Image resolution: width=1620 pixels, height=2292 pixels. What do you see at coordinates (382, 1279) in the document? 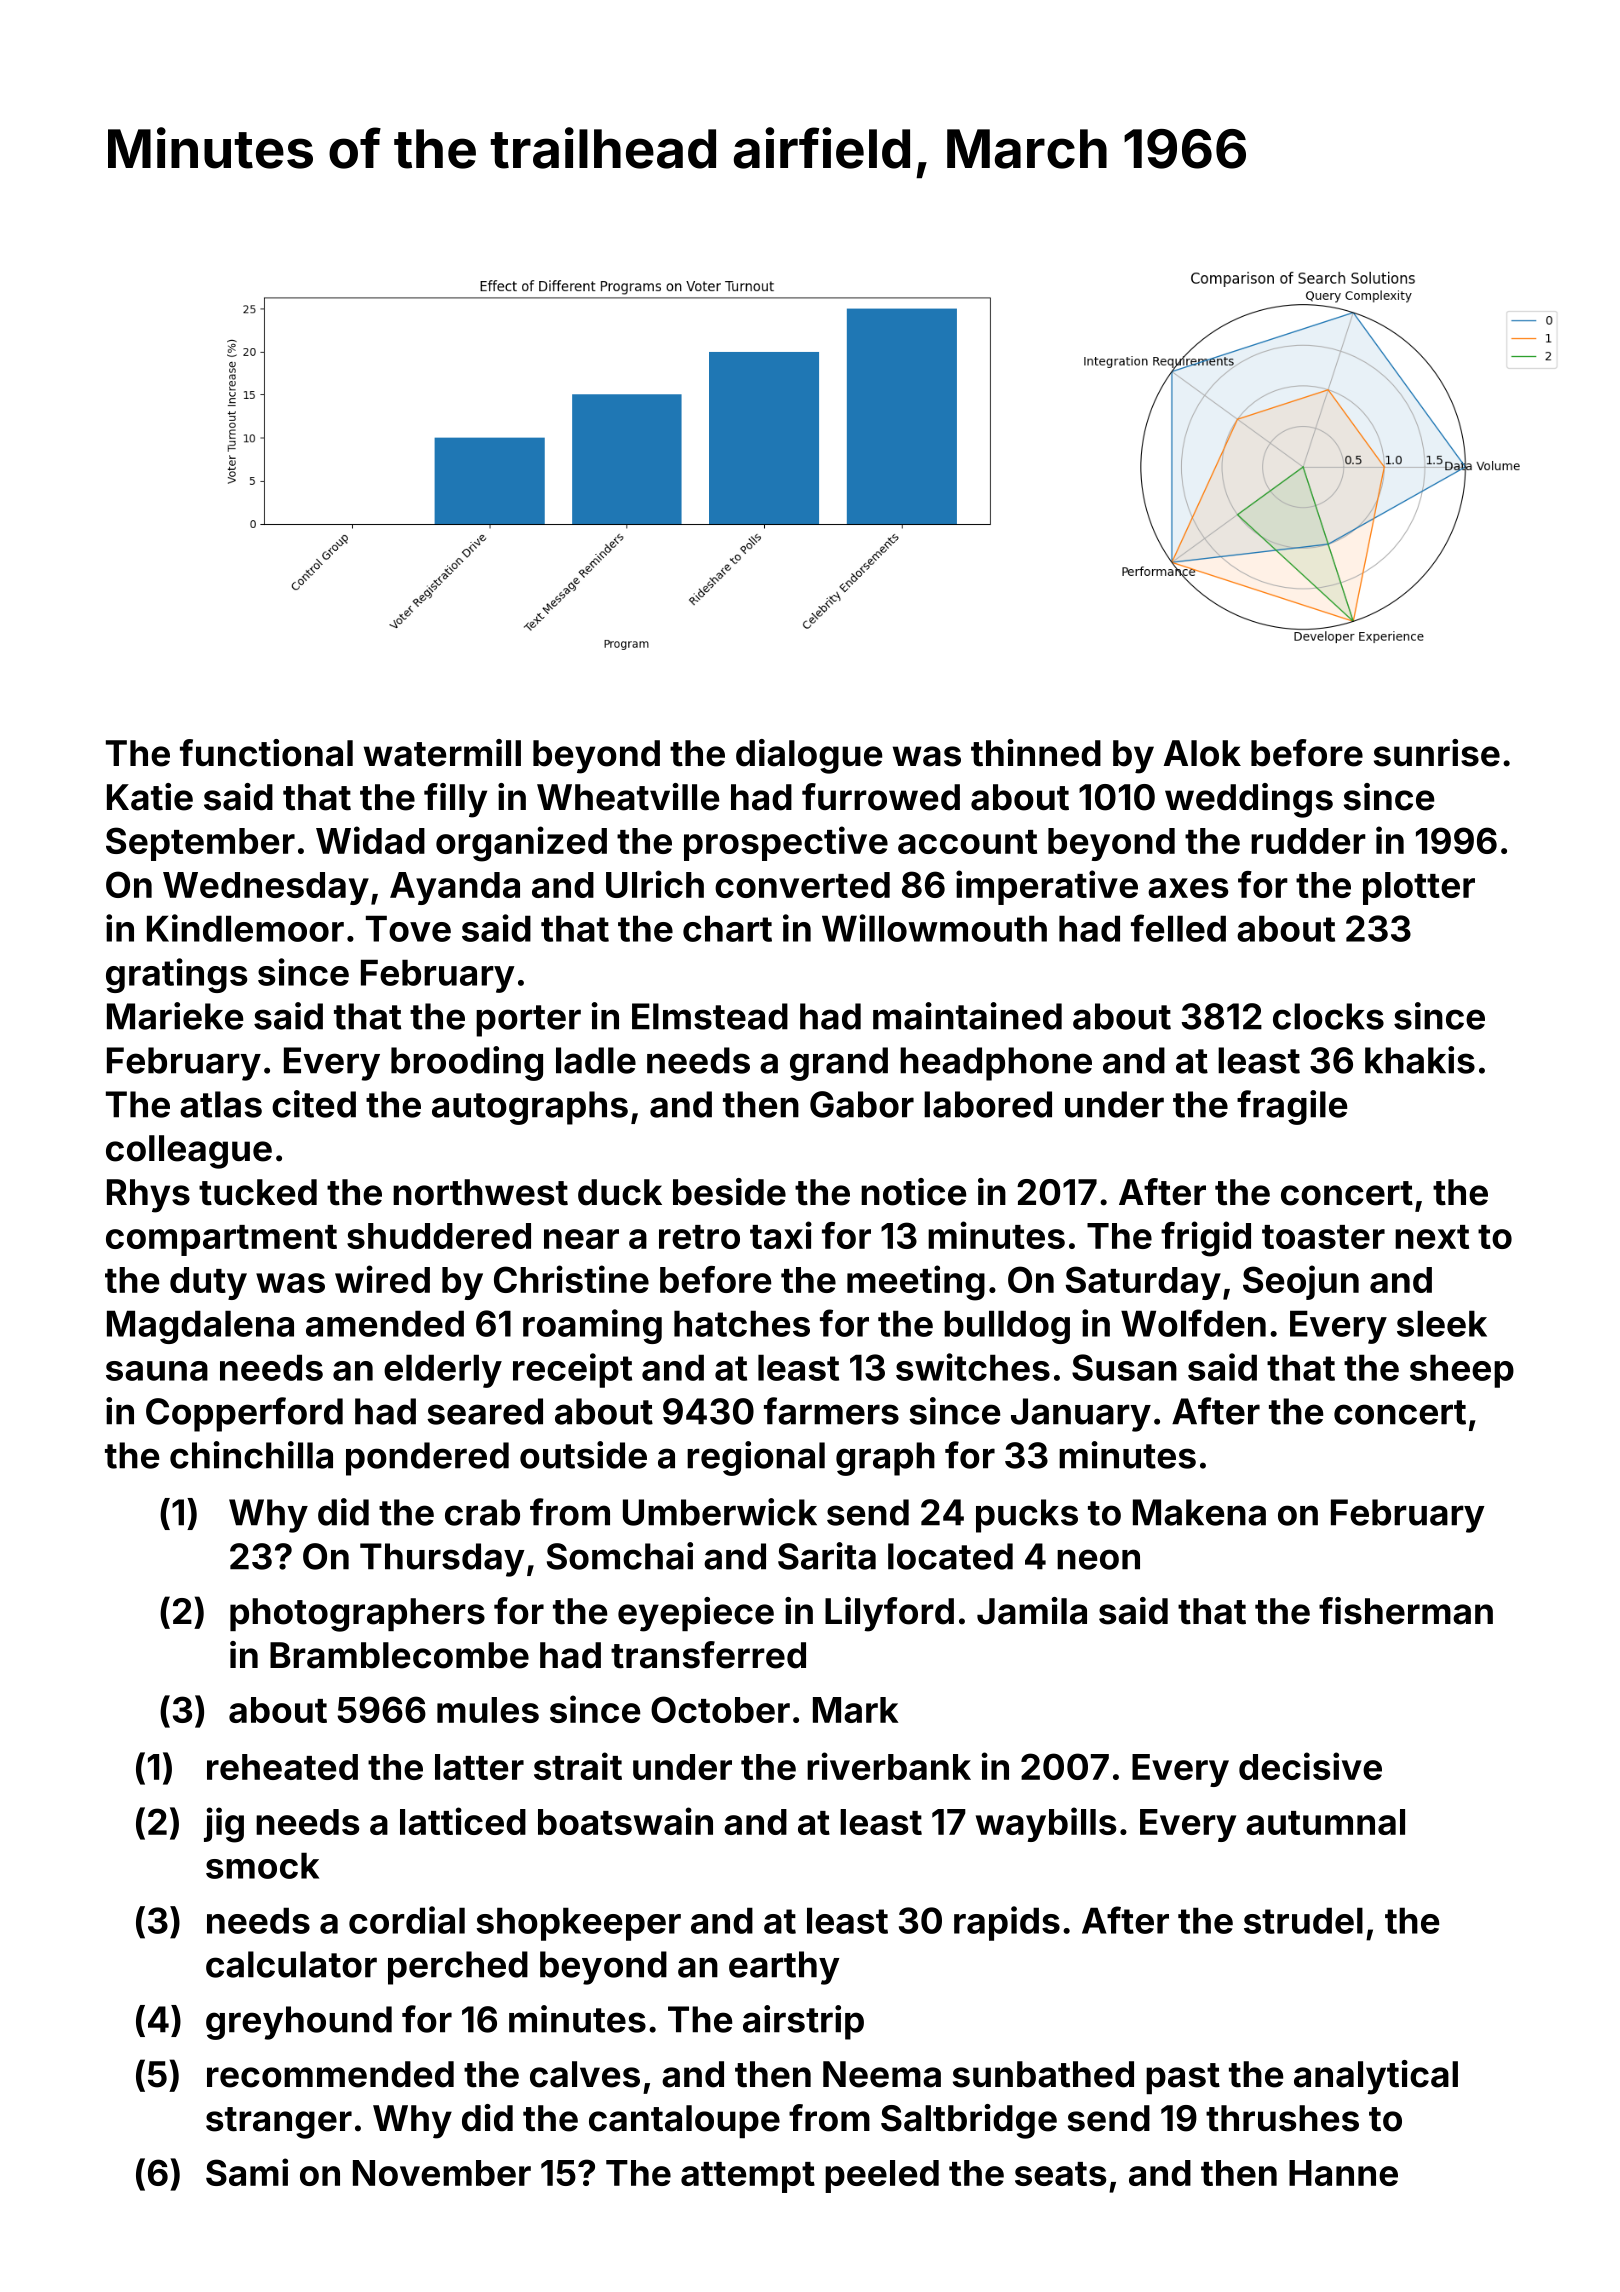
I see `wired` at bounding box center [382, 1279].
